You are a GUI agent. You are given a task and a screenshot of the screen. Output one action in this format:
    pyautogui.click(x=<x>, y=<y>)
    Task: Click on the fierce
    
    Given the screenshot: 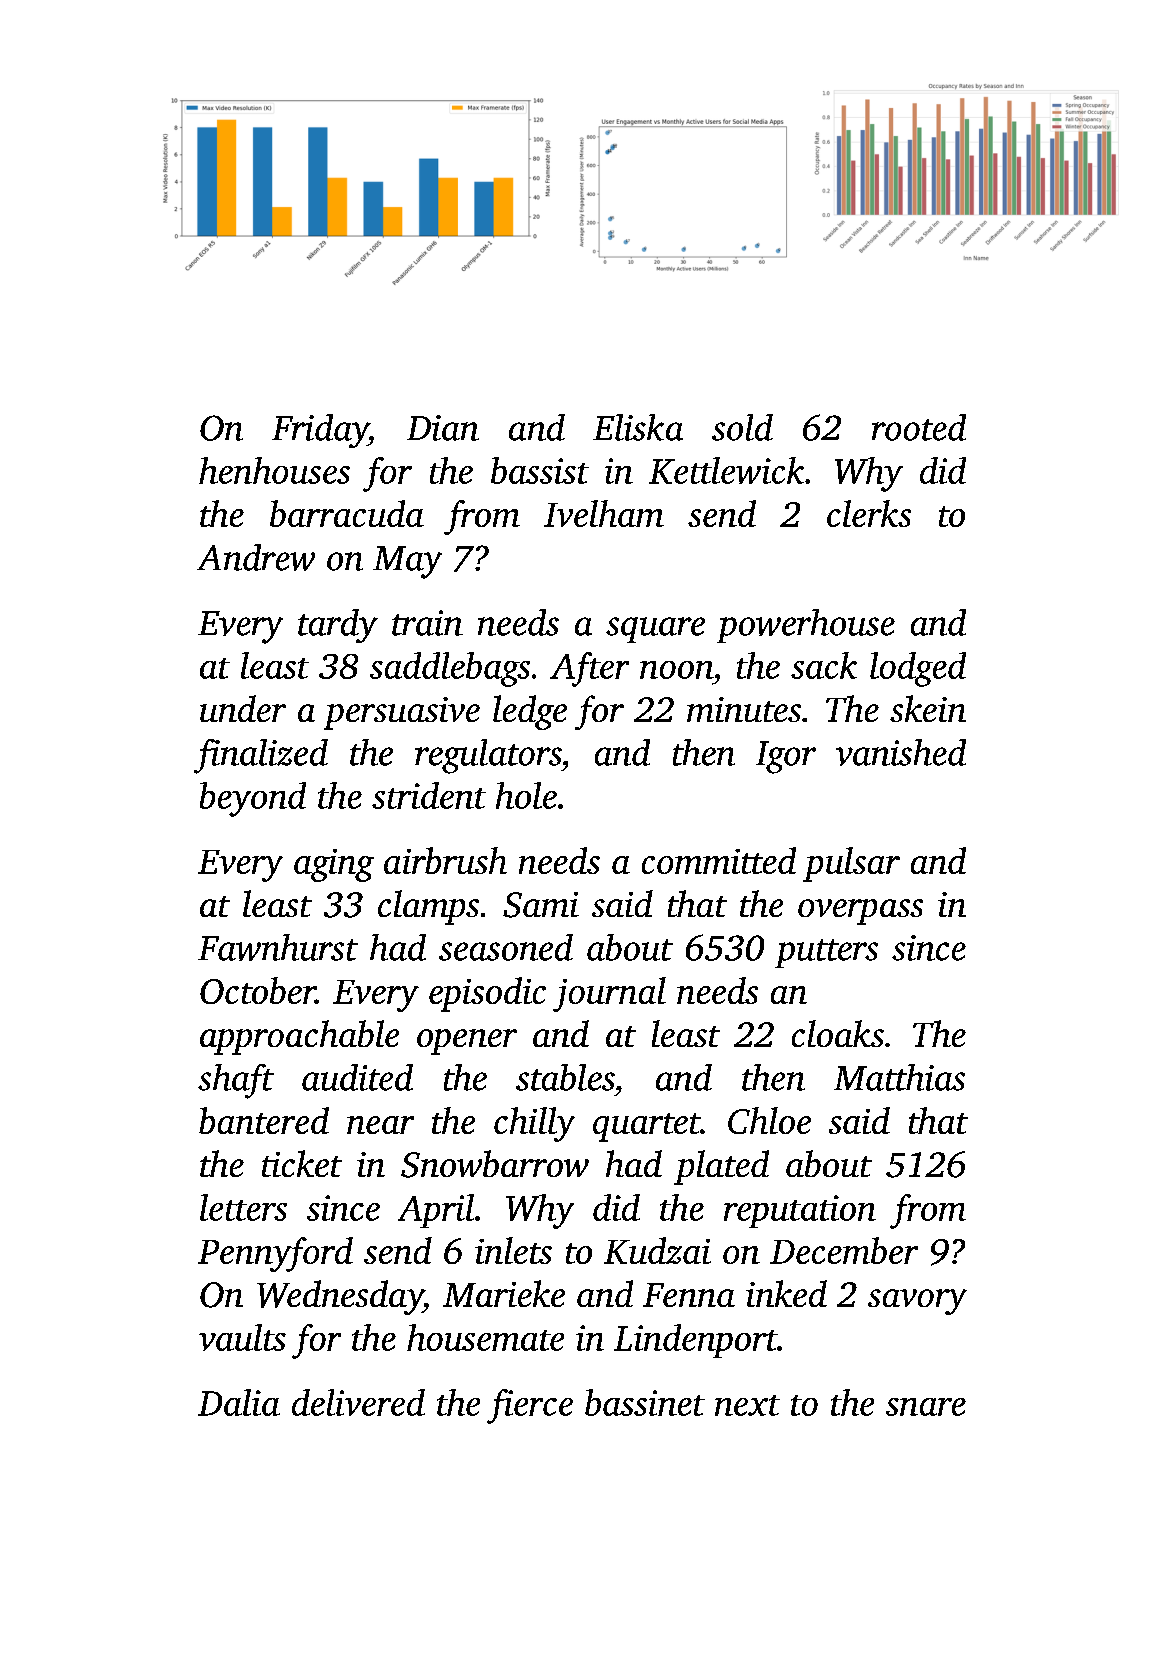 What is the action you would take?
    pyautogui.click(x=530, y=1406)
